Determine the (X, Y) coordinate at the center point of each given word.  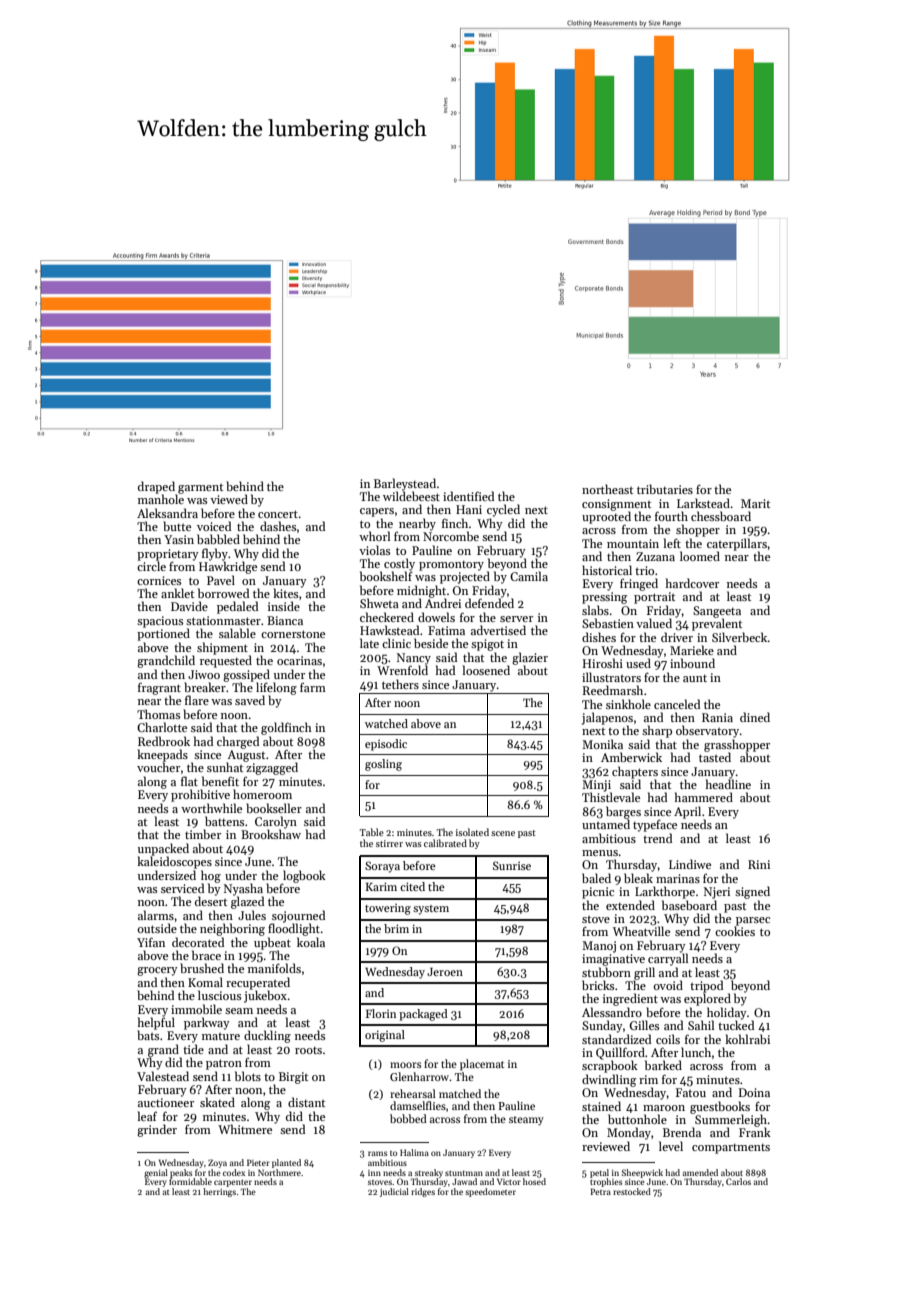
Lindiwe (690, 864)
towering (388, 909)
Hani (469, 509)
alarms (156, 915)
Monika (602, 744)
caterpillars (737, 544)
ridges (423, 1192)
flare (197, 700)
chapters (635, 772)
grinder (157, 1130)
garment (200, 488)
